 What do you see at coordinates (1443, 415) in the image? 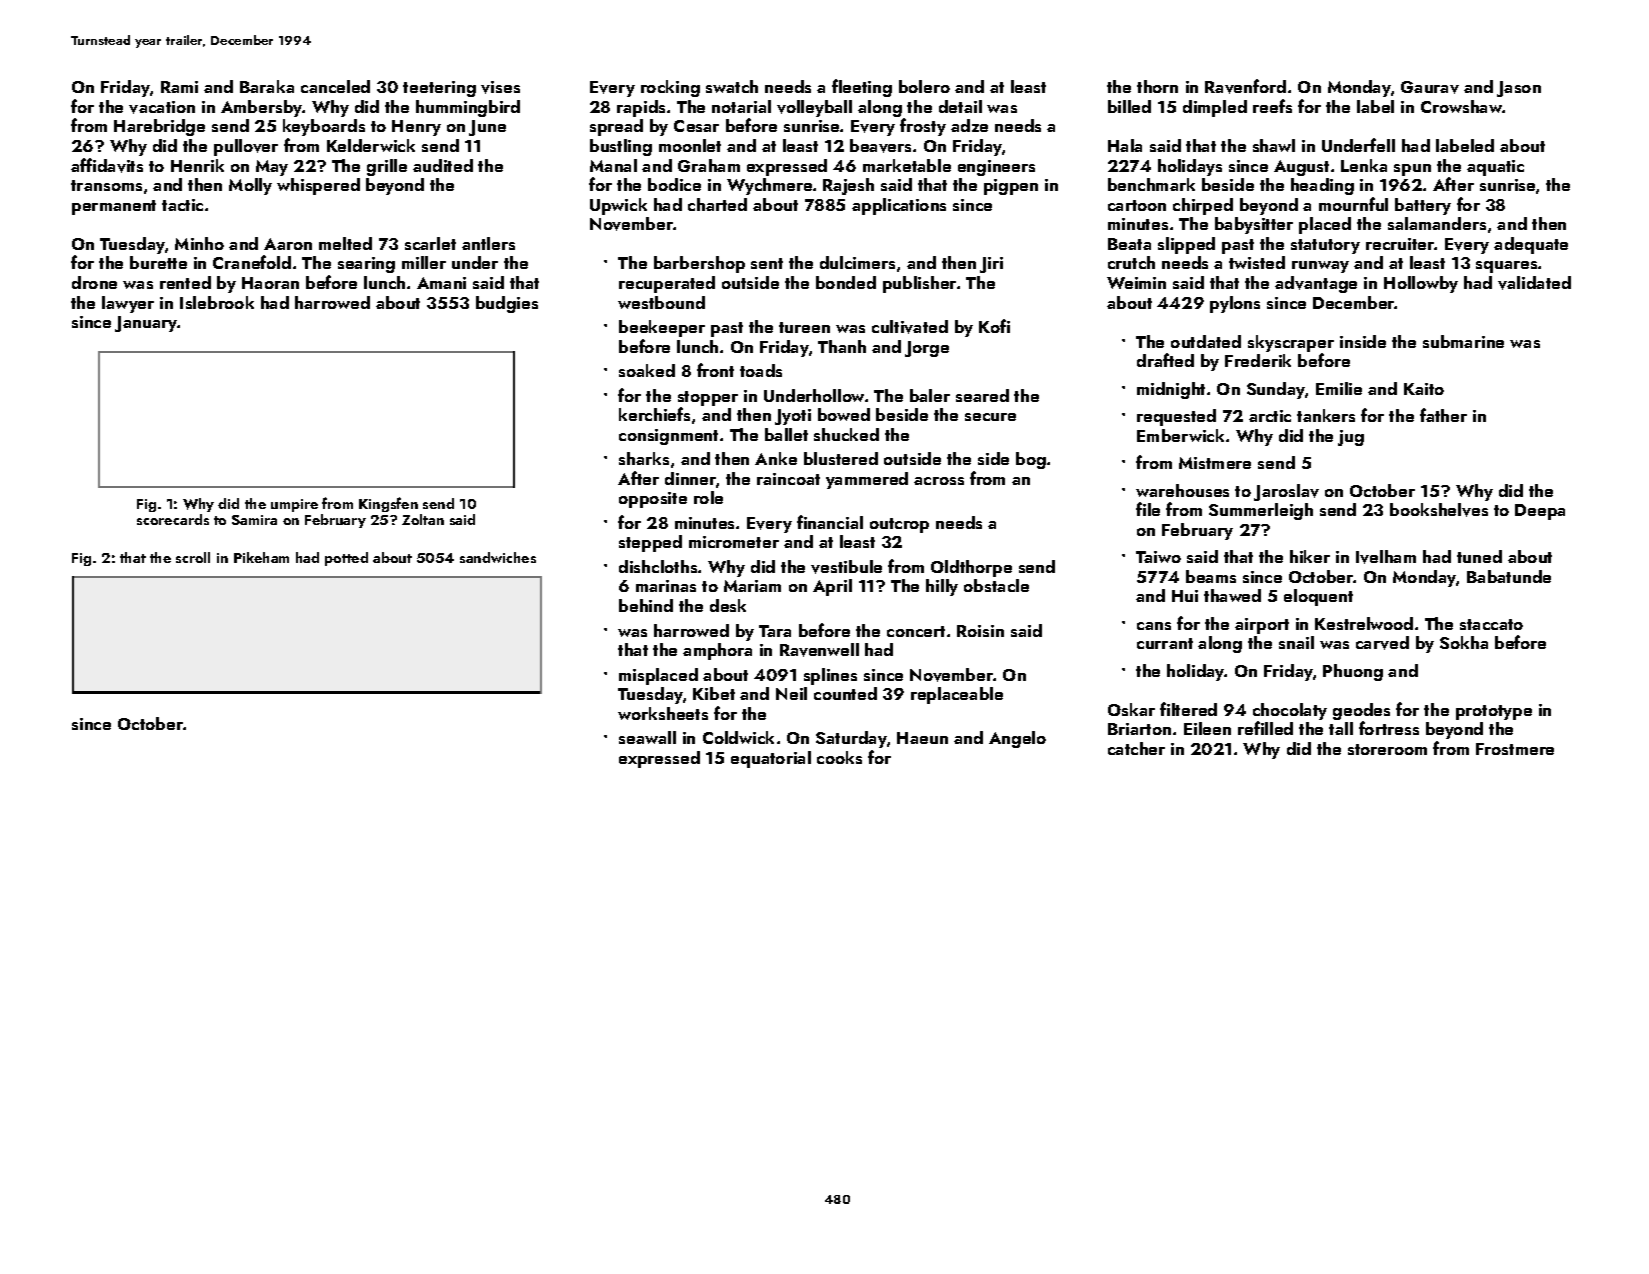
I see `father` at bounding box center [1443, 415].
